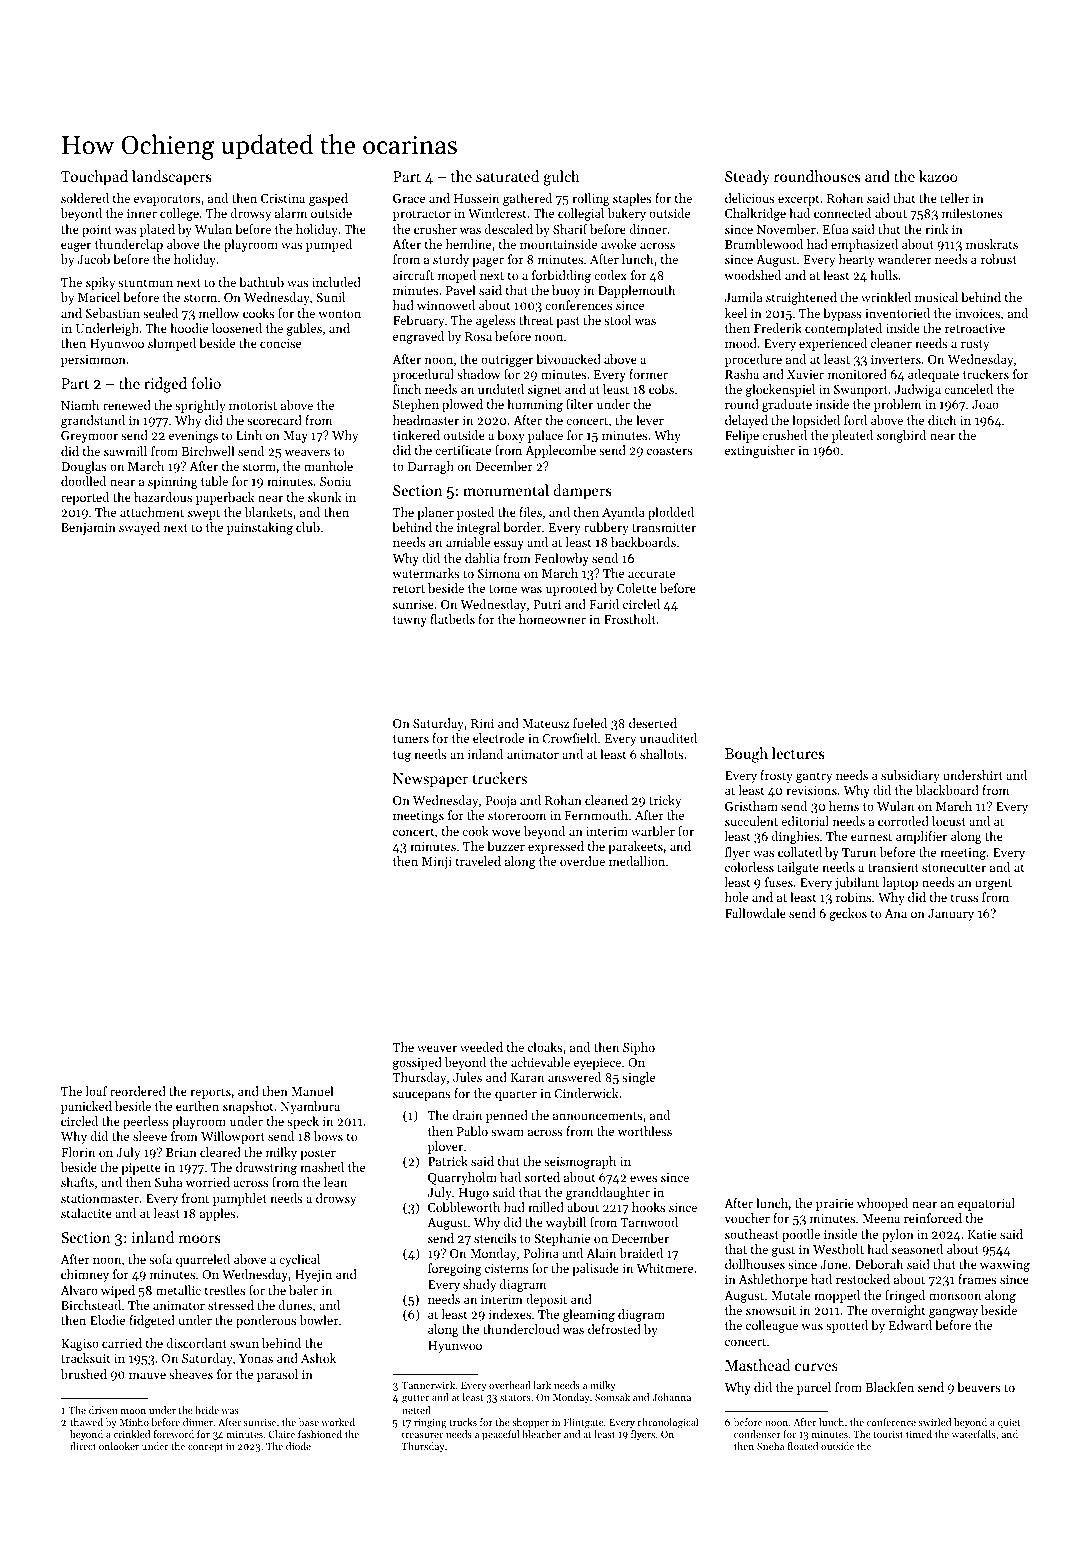  What do you see at coordinates (910, 776) in the screenshot?
I see `subsidiary` at bounding box center [910, 776].
